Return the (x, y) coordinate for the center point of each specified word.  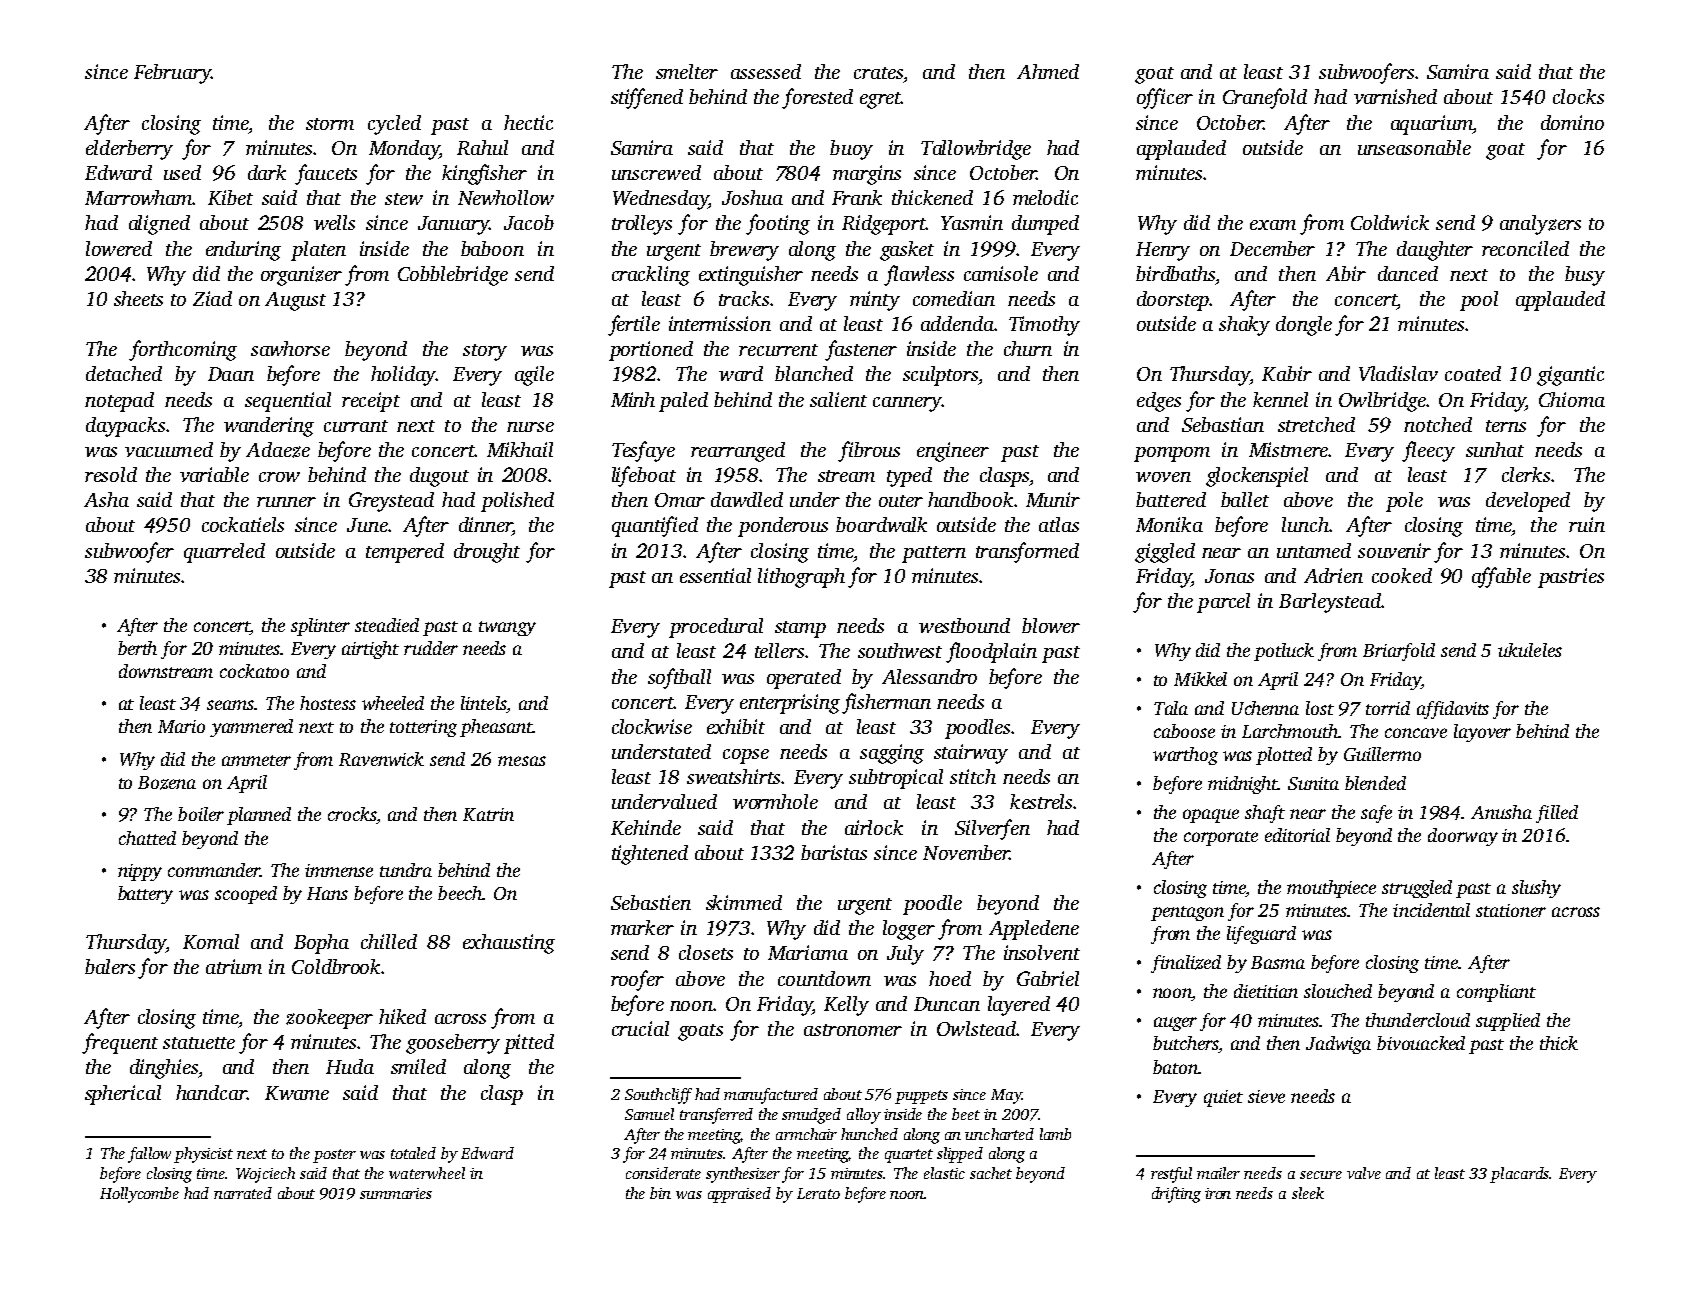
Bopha (321, 944)
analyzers (1540, 225)
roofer (637, 980)
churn (1028, 348)
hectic (528, 122)
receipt (371, 402)
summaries (396, 1193)
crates (878, 73)
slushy (1536, 889)
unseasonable (1414, 147)
